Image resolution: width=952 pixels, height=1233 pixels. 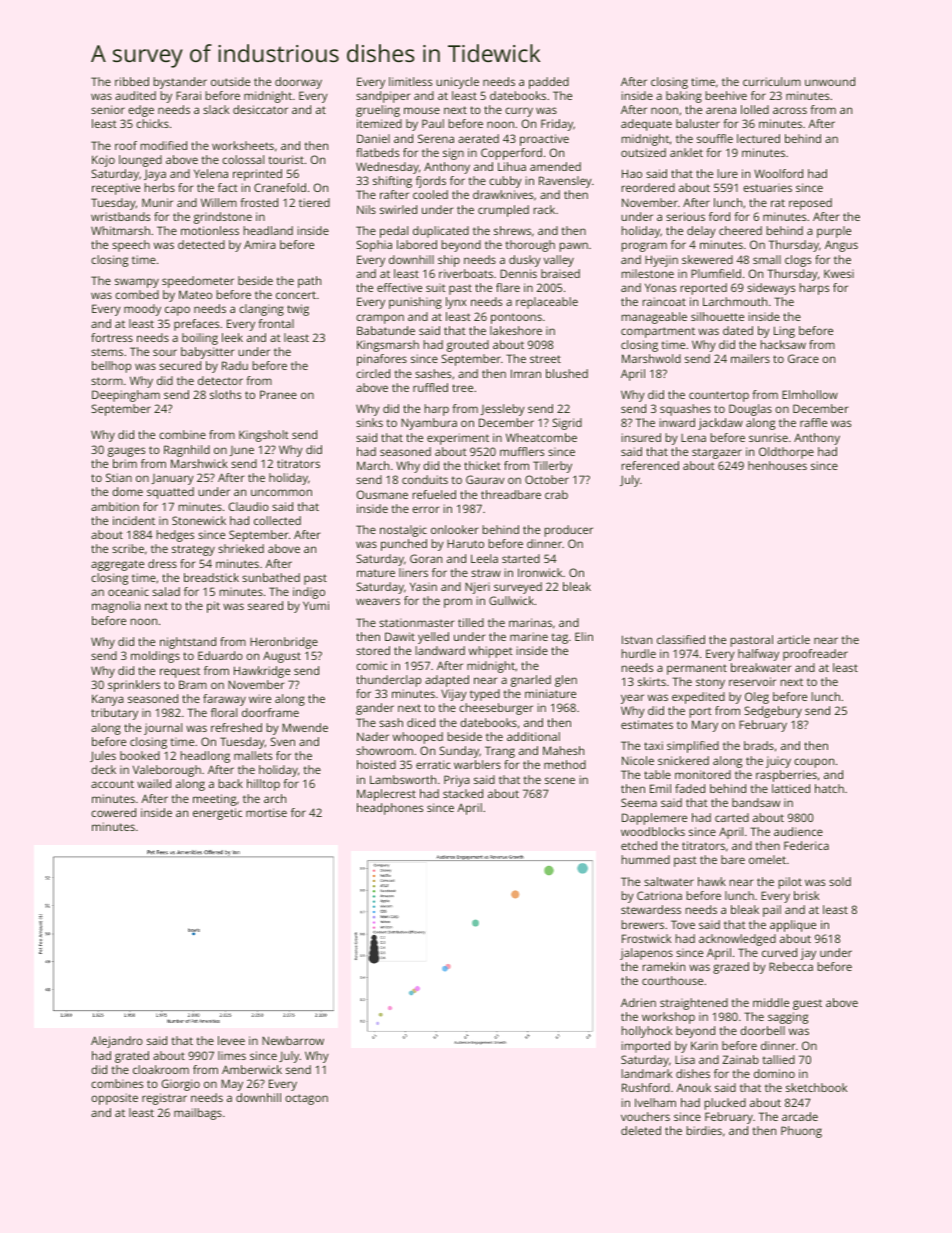 What do you see at coordinates (390, 809) in the document?
I see `headphones` at bounding box center [390, 809].
